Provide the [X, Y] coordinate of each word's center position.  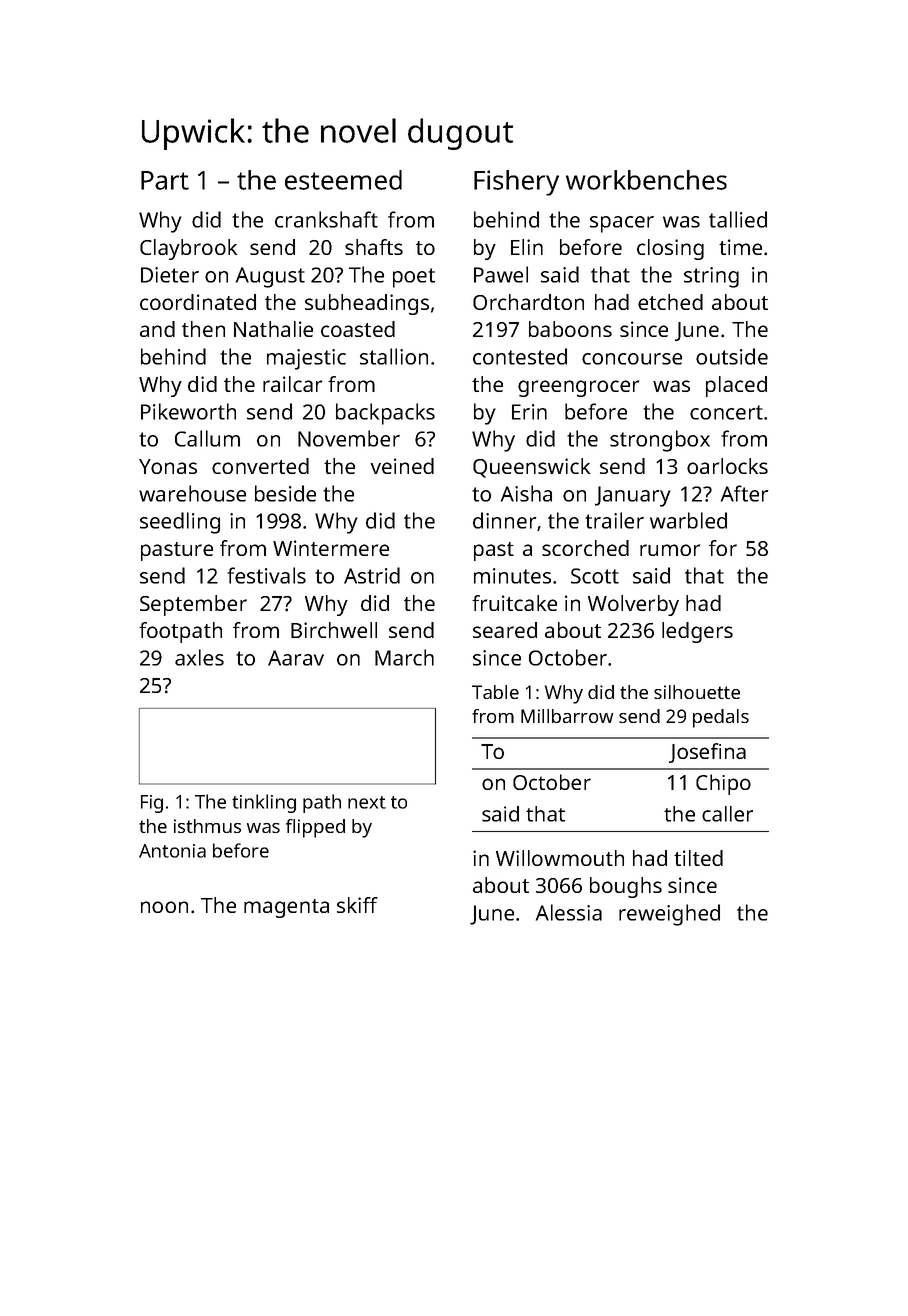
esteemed [343, 180]
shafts [374, 247]
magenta [286, 908]
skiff [357, 905]
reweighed [669, 915]
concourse [632, 359]
